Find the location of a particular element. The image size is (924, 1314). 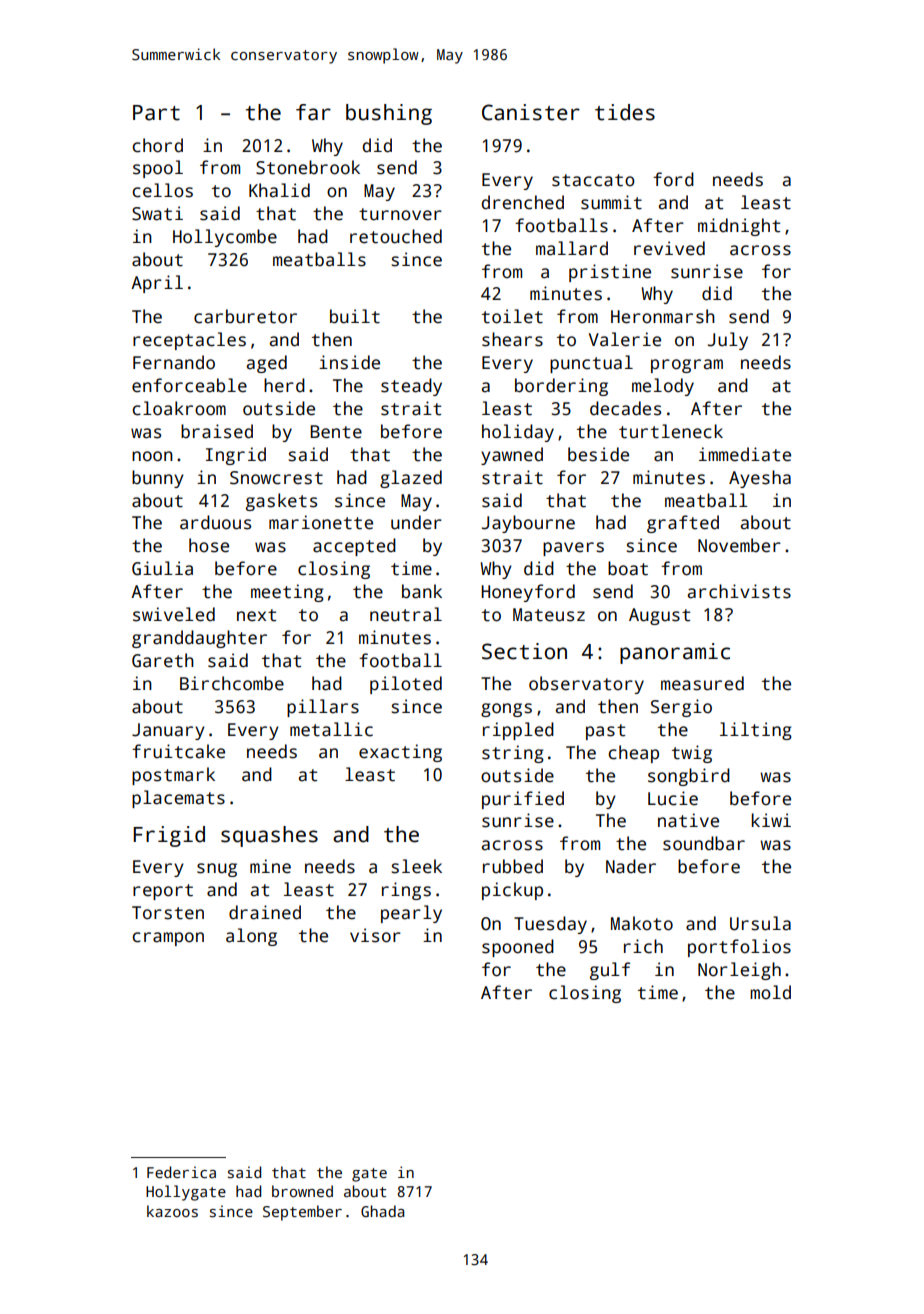

mine is located at coordinates (270, 866).
